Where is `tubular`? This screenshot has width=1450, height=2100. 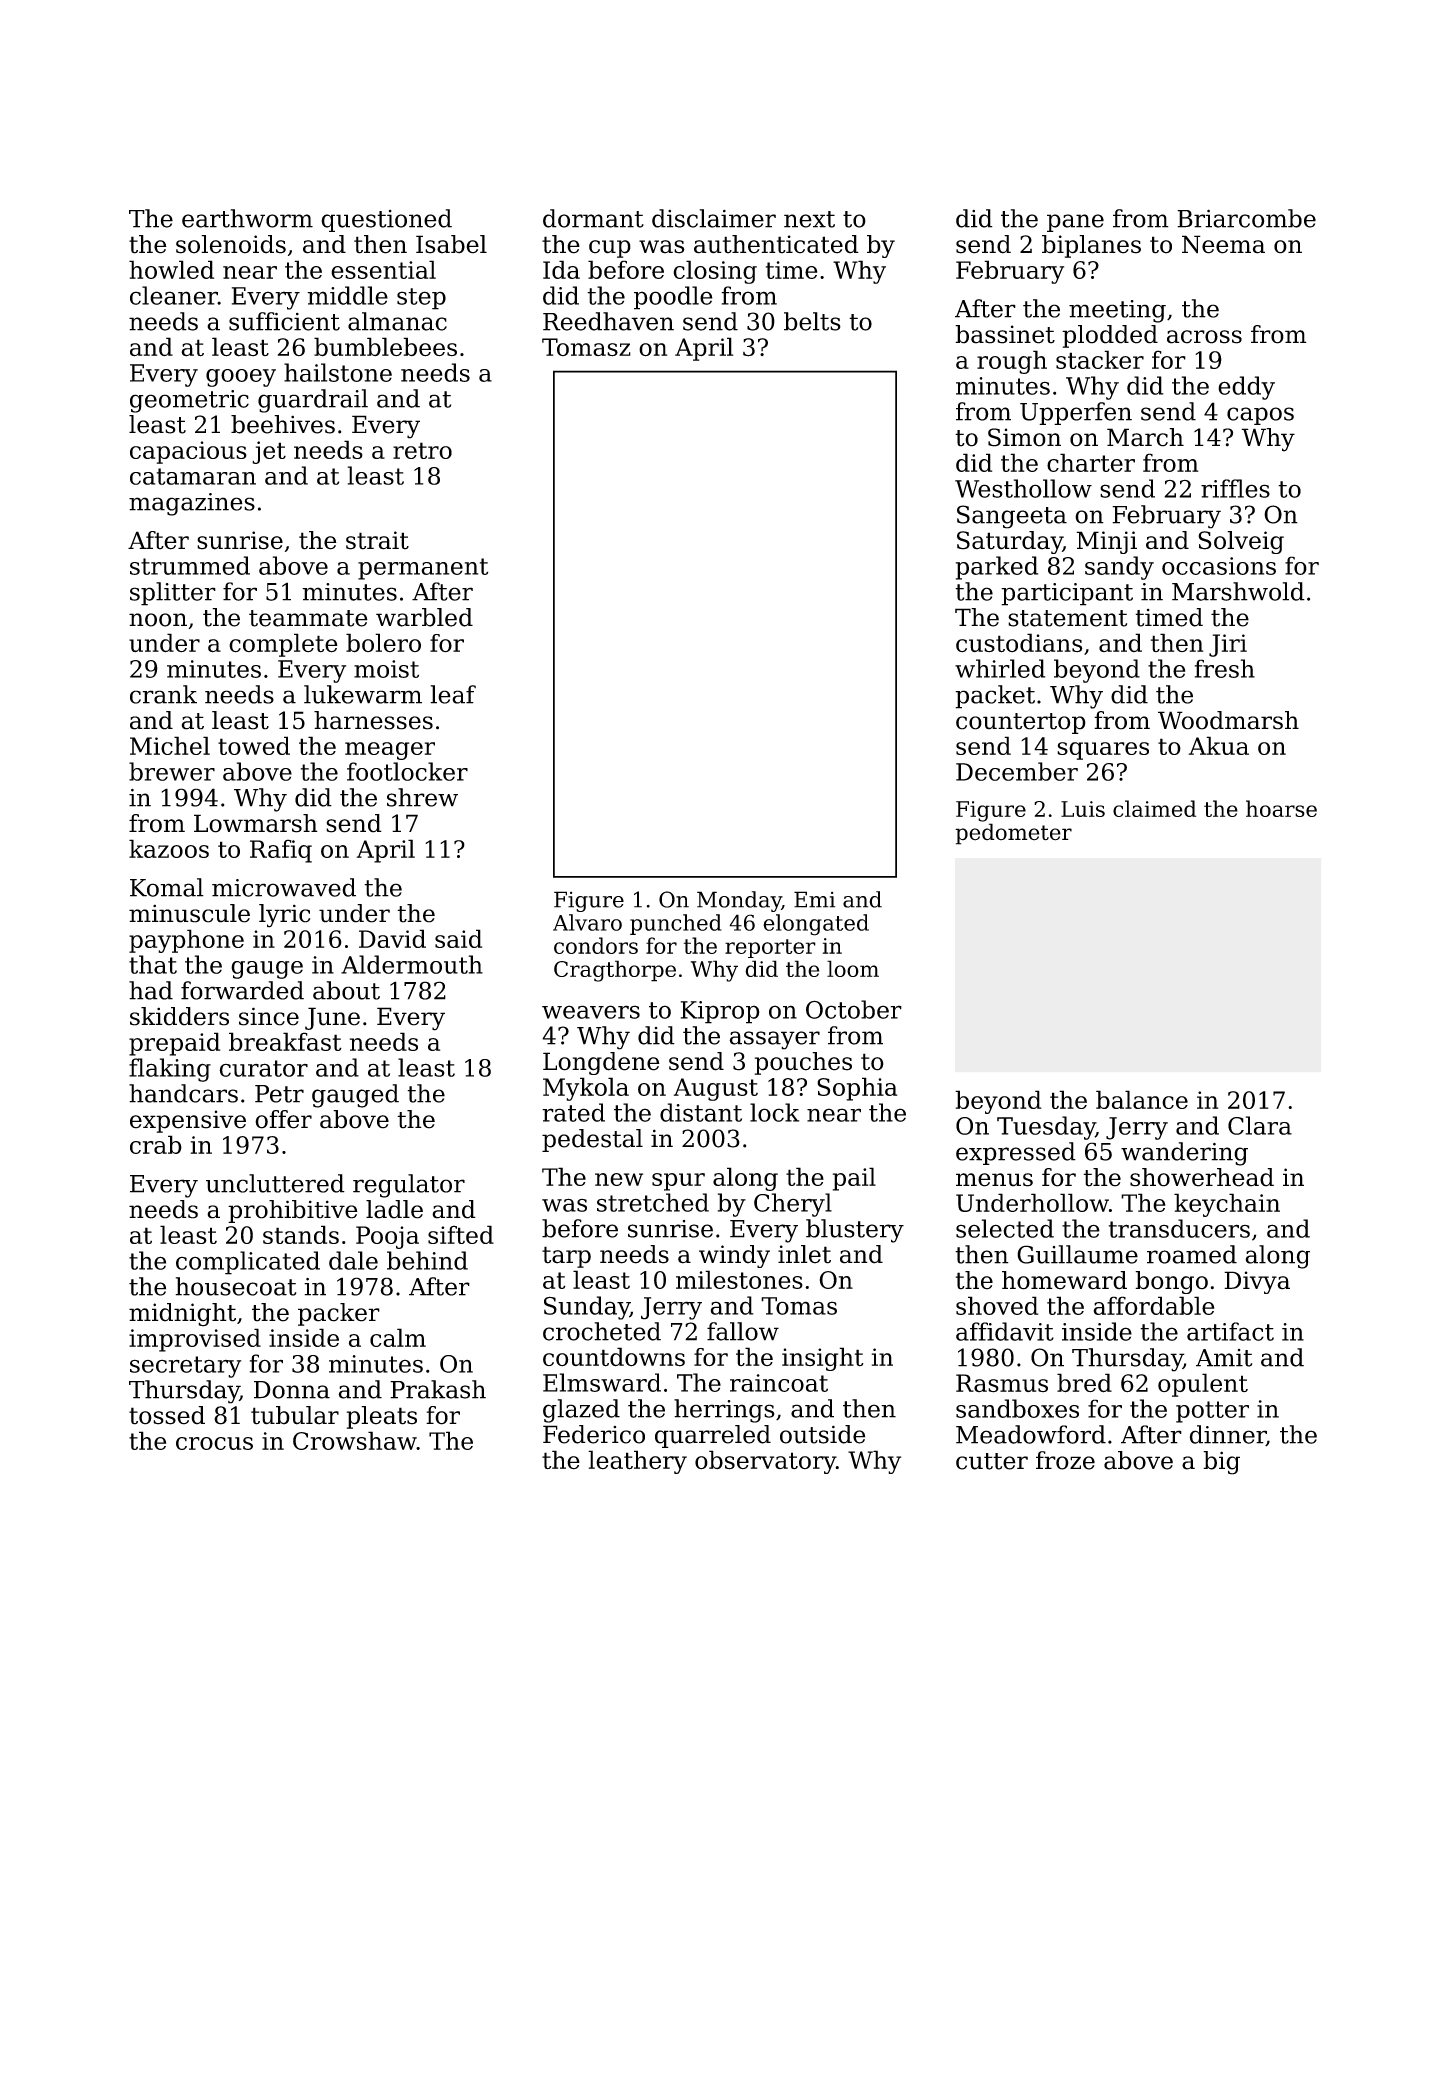 tubular is located at coordinates (295, 1415).
